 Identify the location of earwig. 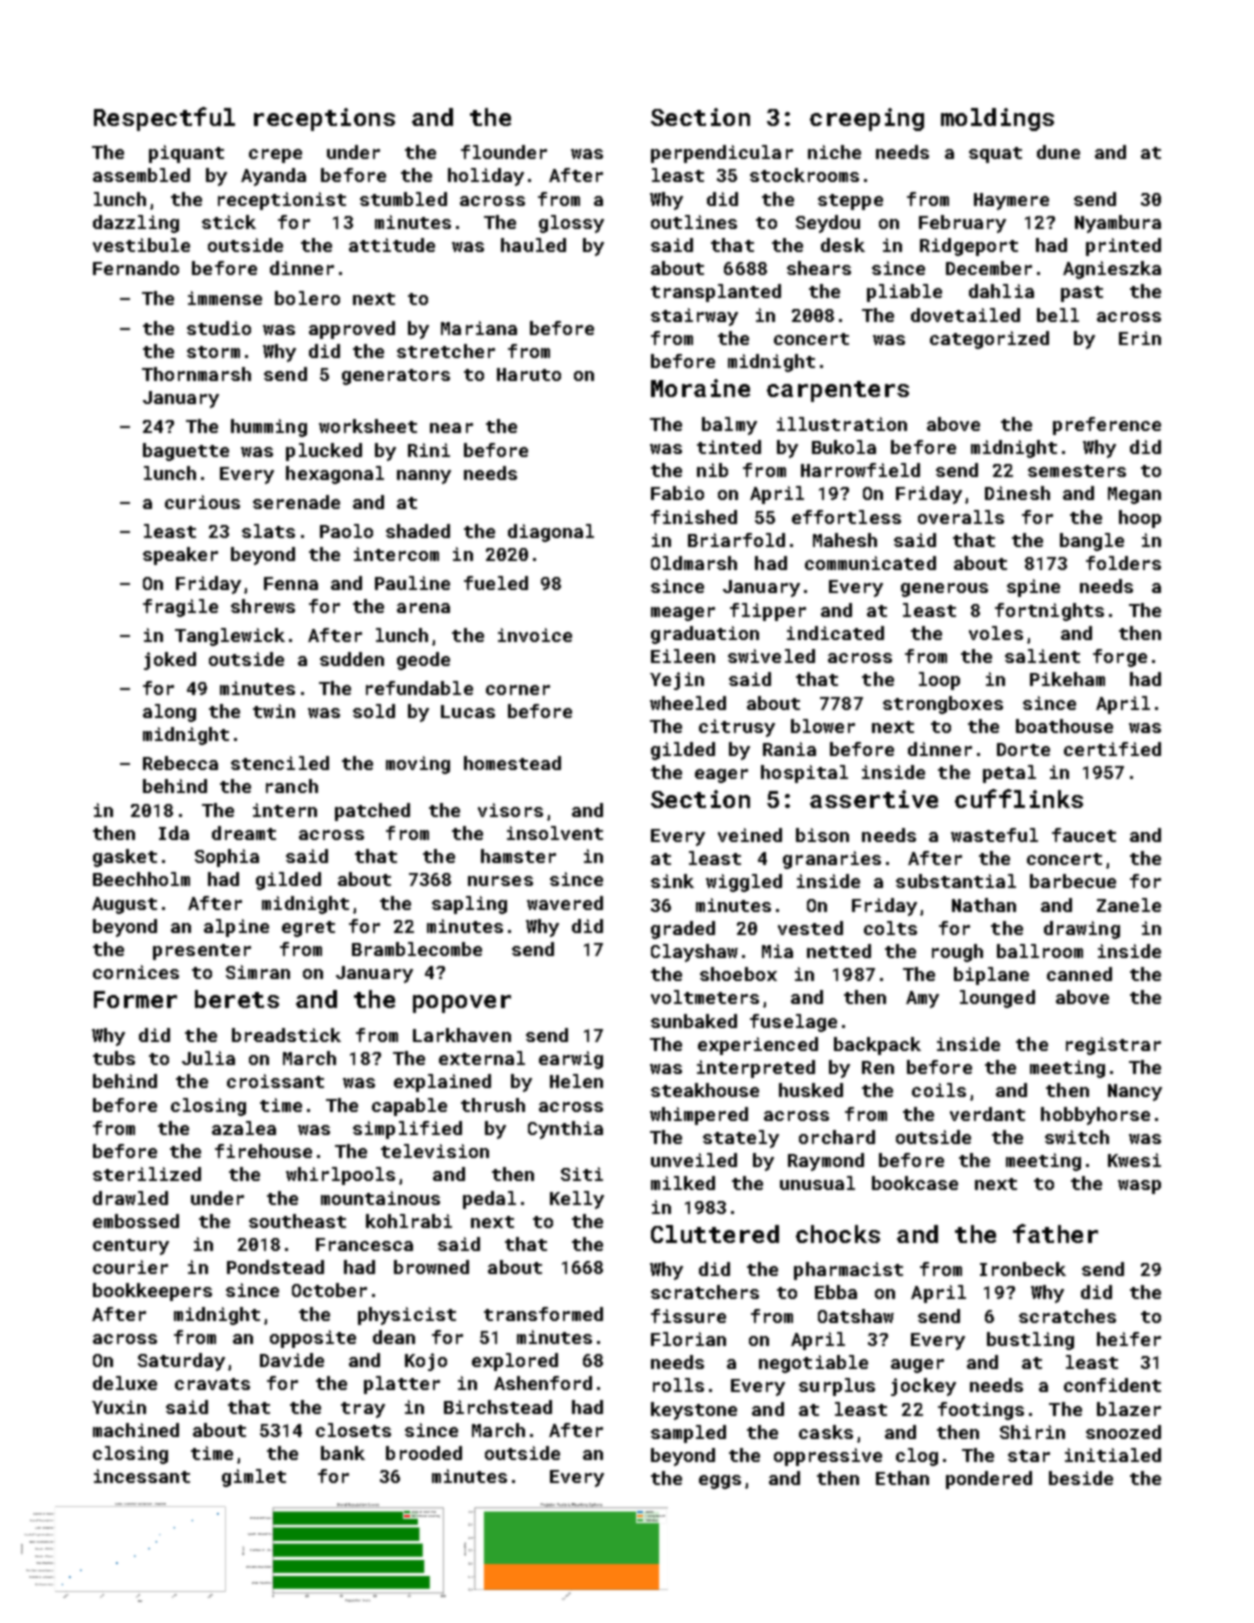
(571, 1060).
